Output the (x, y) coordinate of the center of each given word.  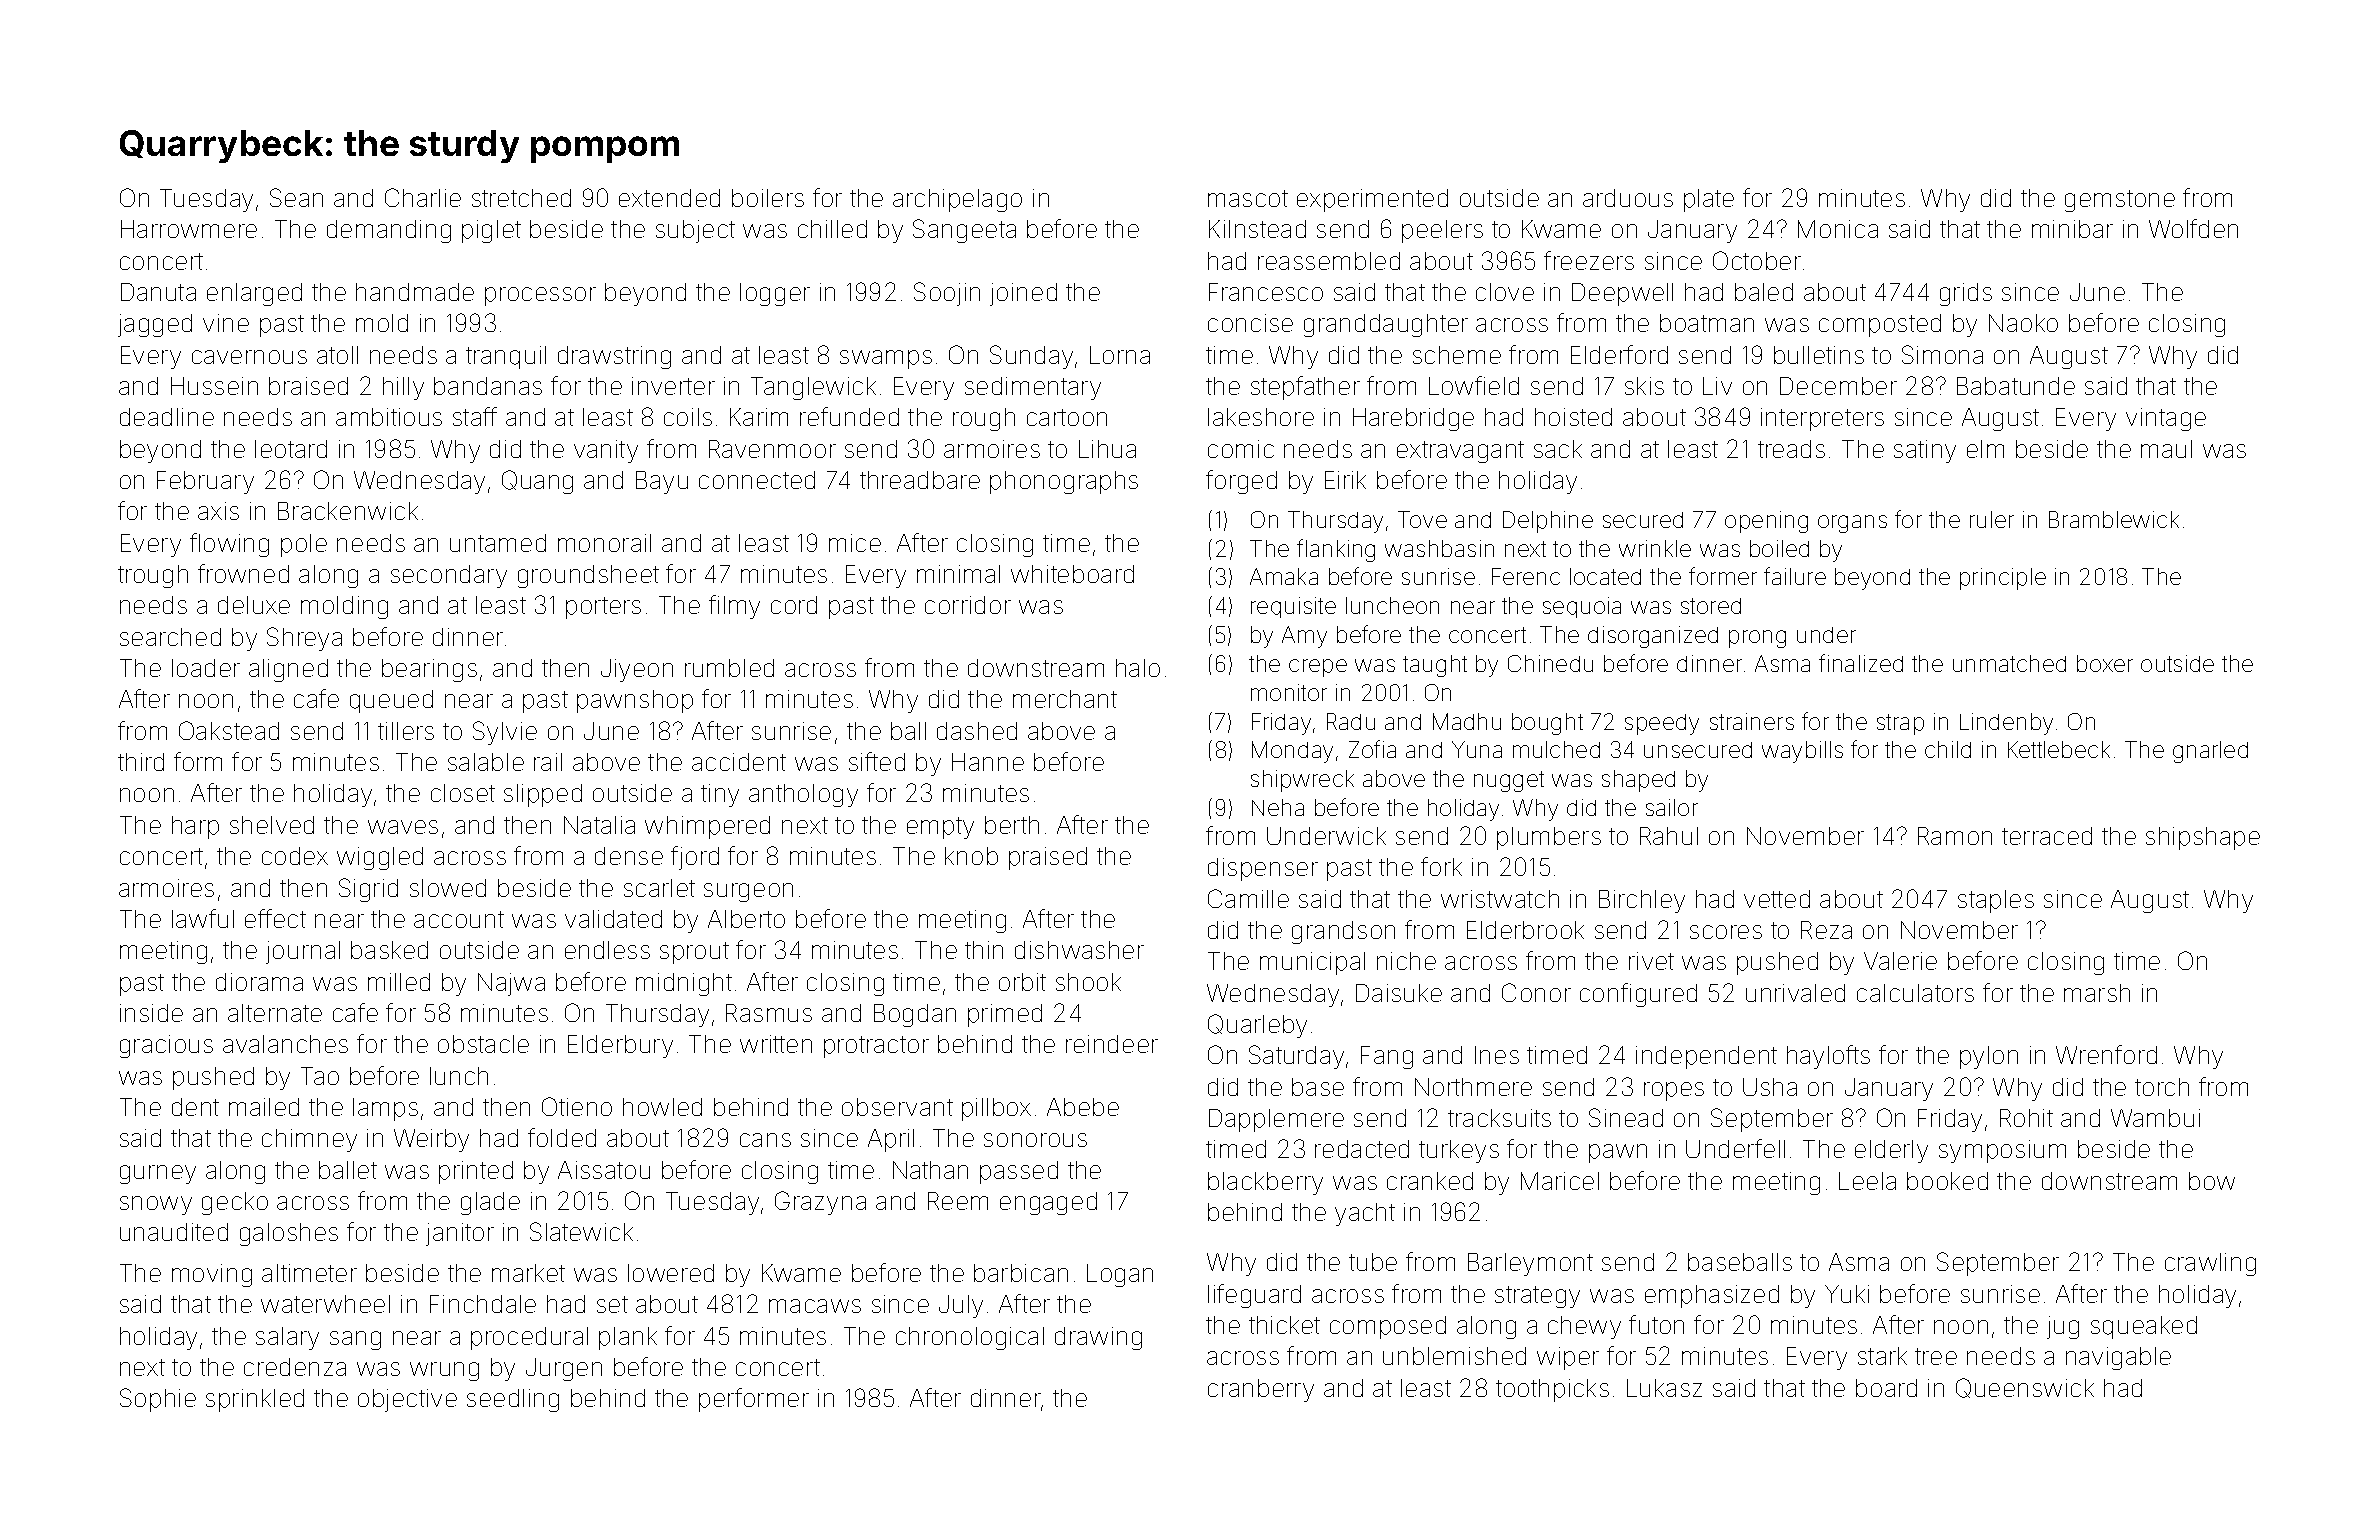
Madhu (1467, 721)
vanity (606, 451)
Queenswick (2025, 1388)
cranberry (1261, 1390)
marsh (2097, 993)
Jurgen (564, 1369)
